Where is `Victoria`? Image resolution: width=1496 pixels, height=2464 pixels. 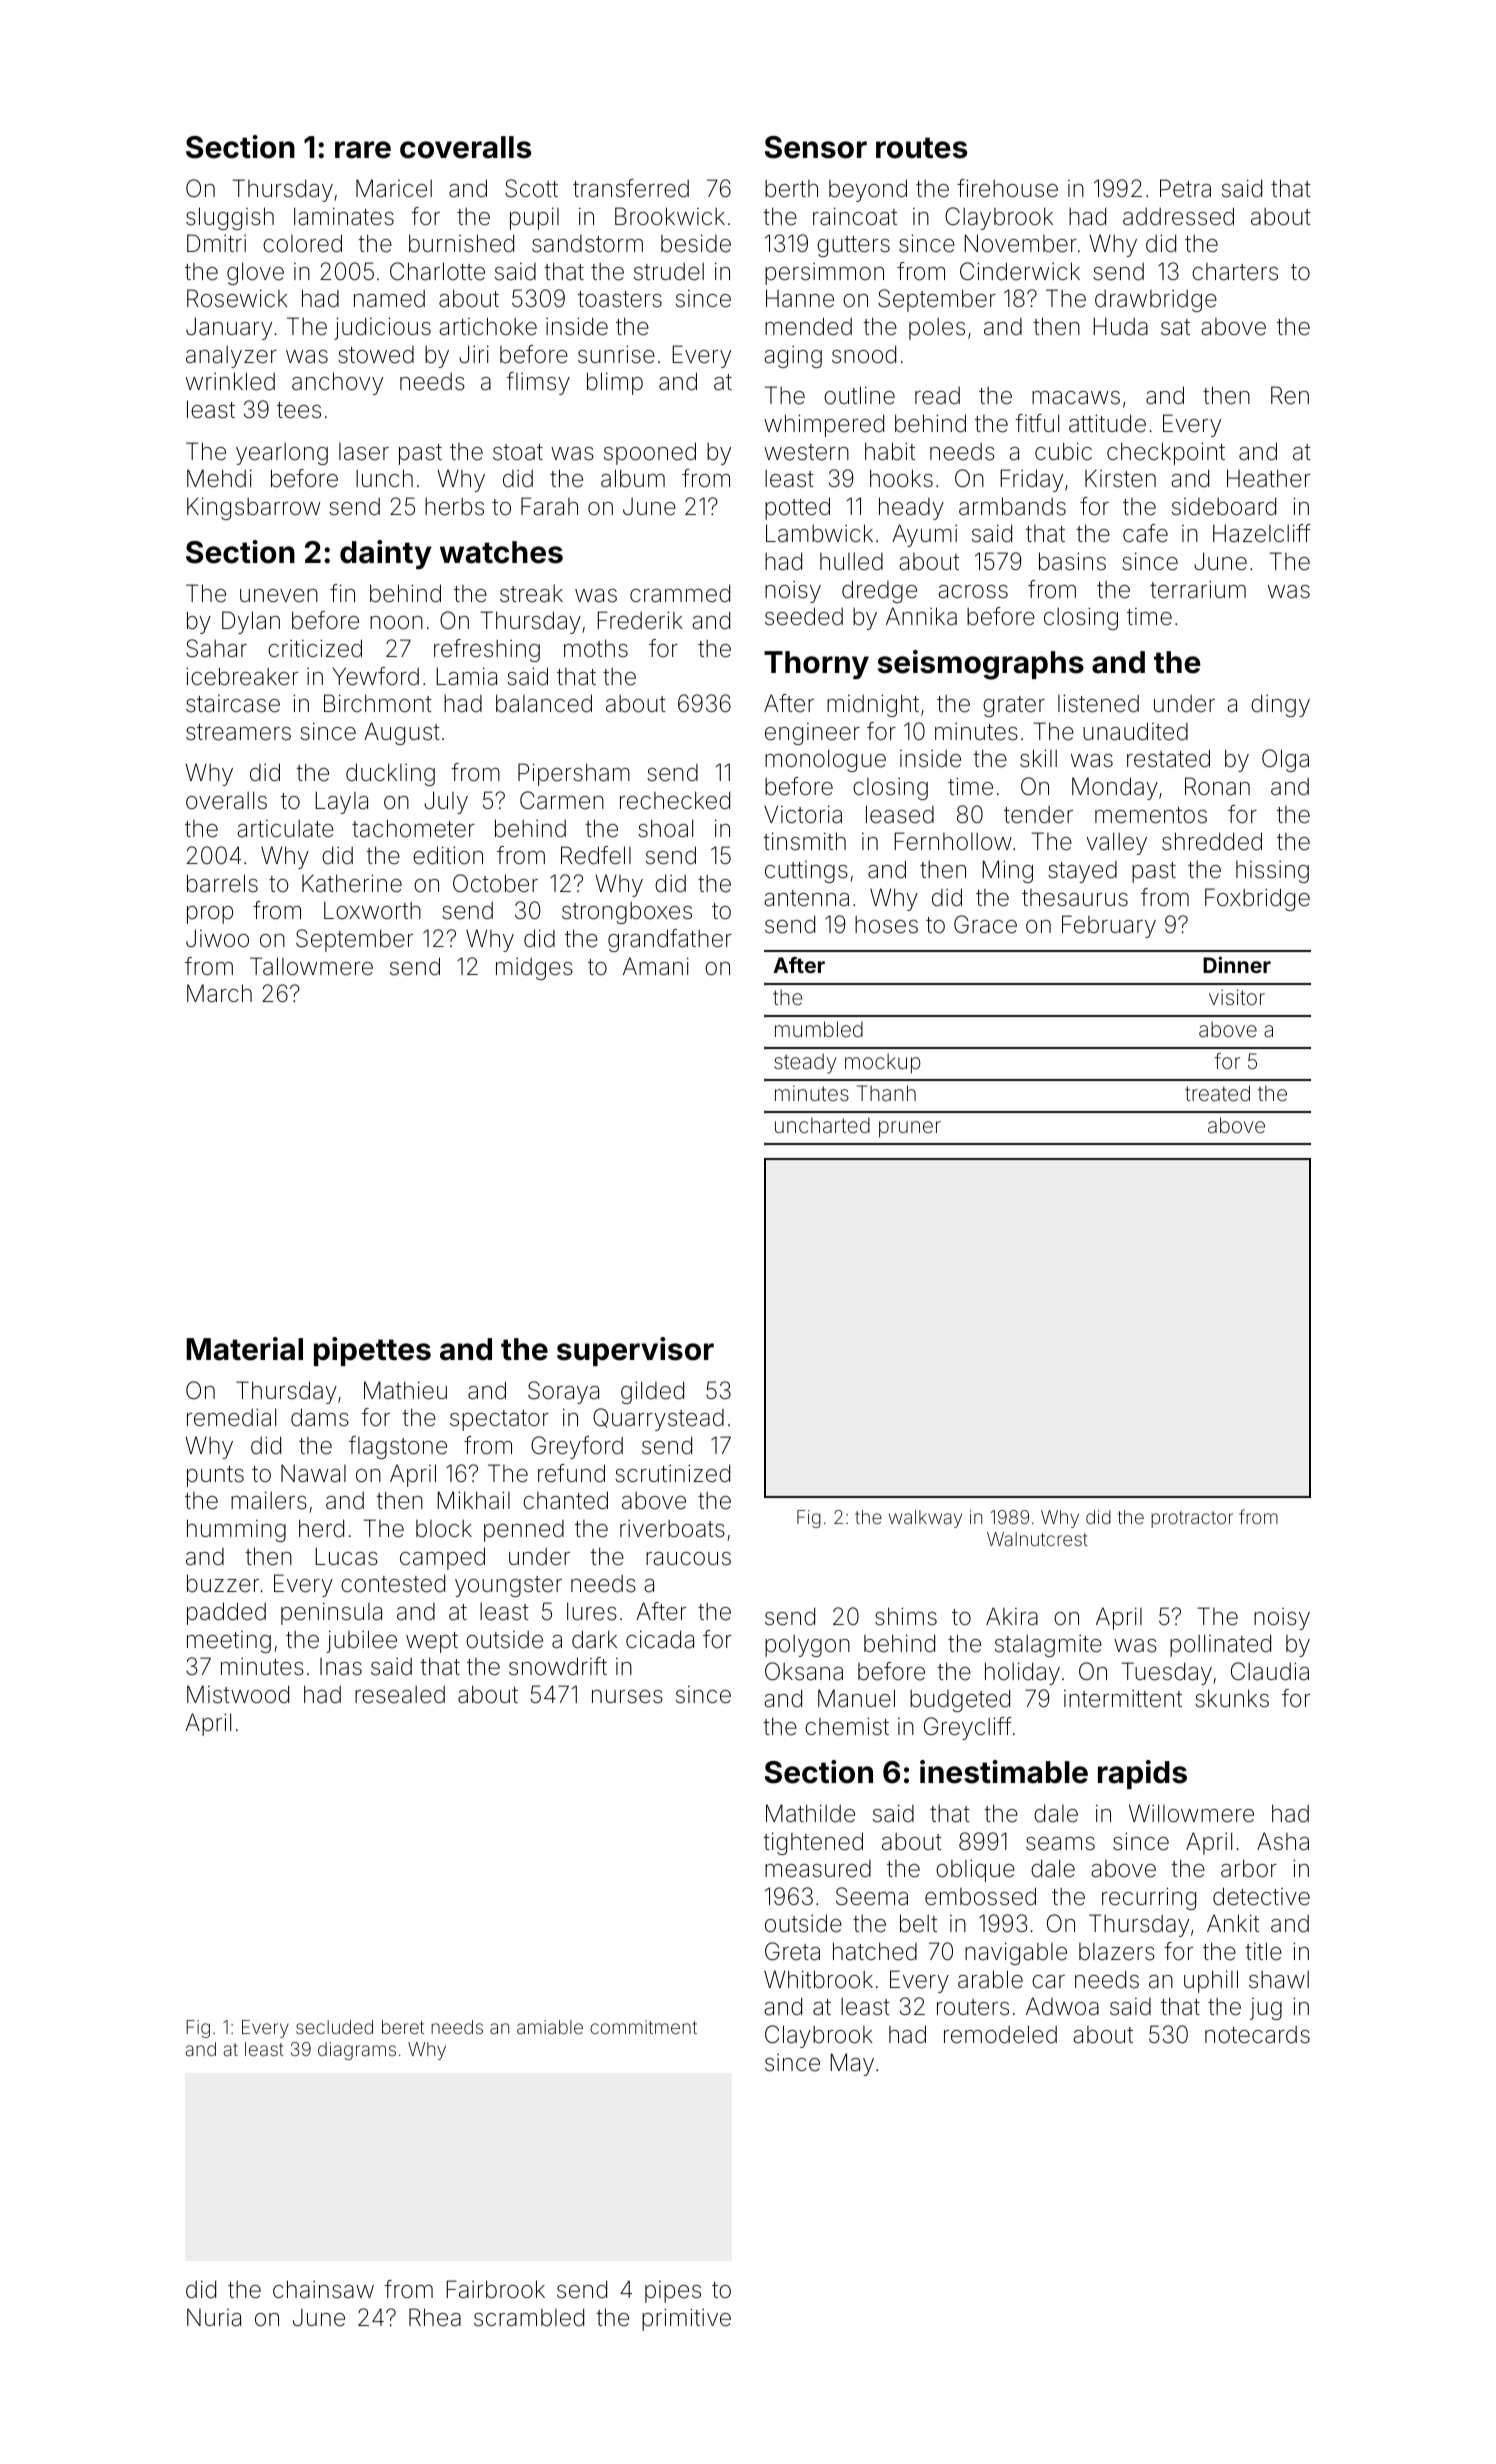 Victoria is located at coordinates (803, 814).
